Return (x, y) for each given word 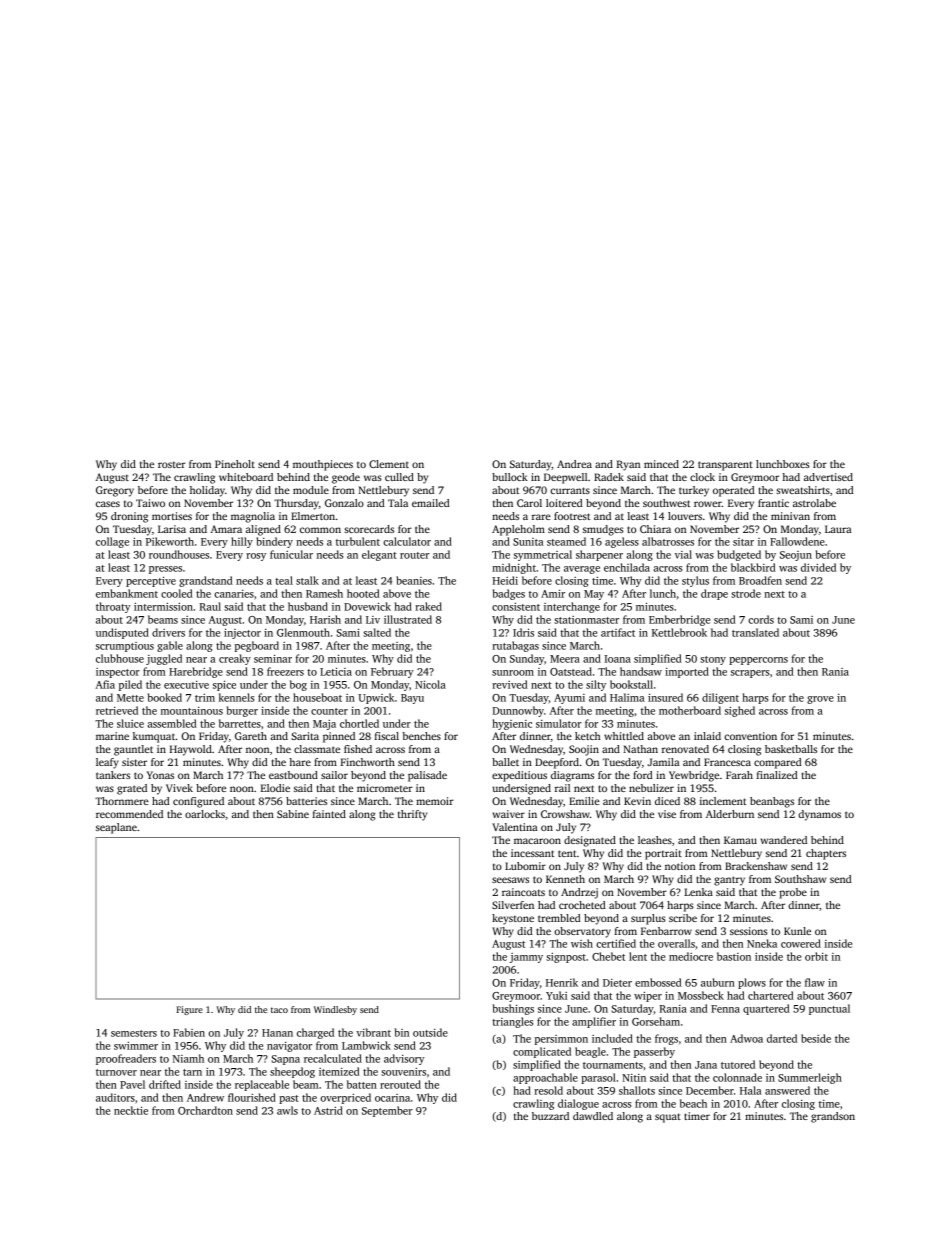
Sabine (293, 814)
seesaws (510, 880)
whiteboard (246, 477)
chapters (826, 854)
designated (590, 841)
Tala (398, 503)
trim (205, 698)
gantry (729, 881)
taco (279, 1010)
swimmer (136, 1046)
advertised (828, 477)
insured (665, 697)
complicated (542, 1052)
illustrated (408, 619)
